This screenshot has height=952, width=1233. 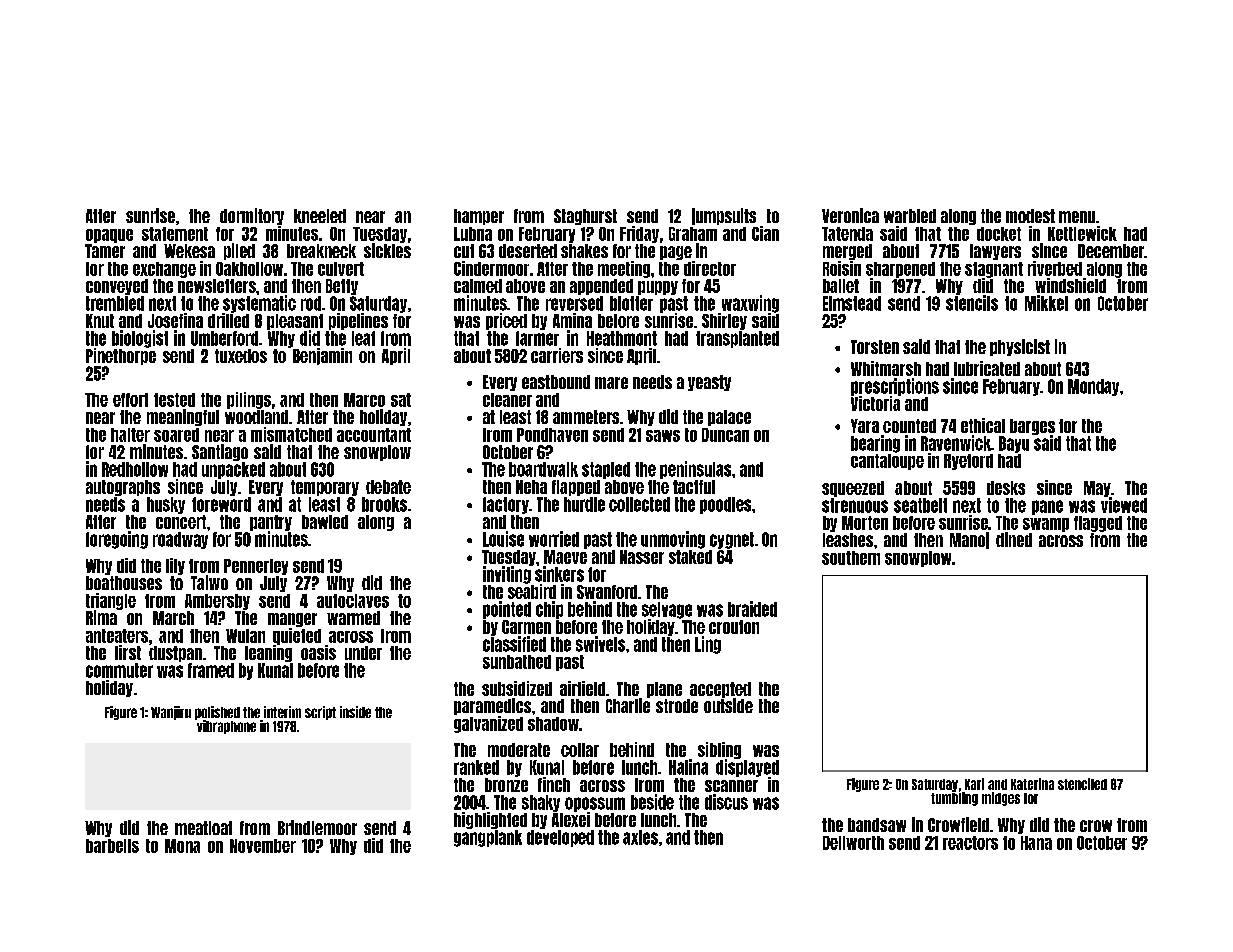 What do you see at coordinates (732, 540) in the screenshot?
I see `cygnet` at bounding box center [732, 540].
